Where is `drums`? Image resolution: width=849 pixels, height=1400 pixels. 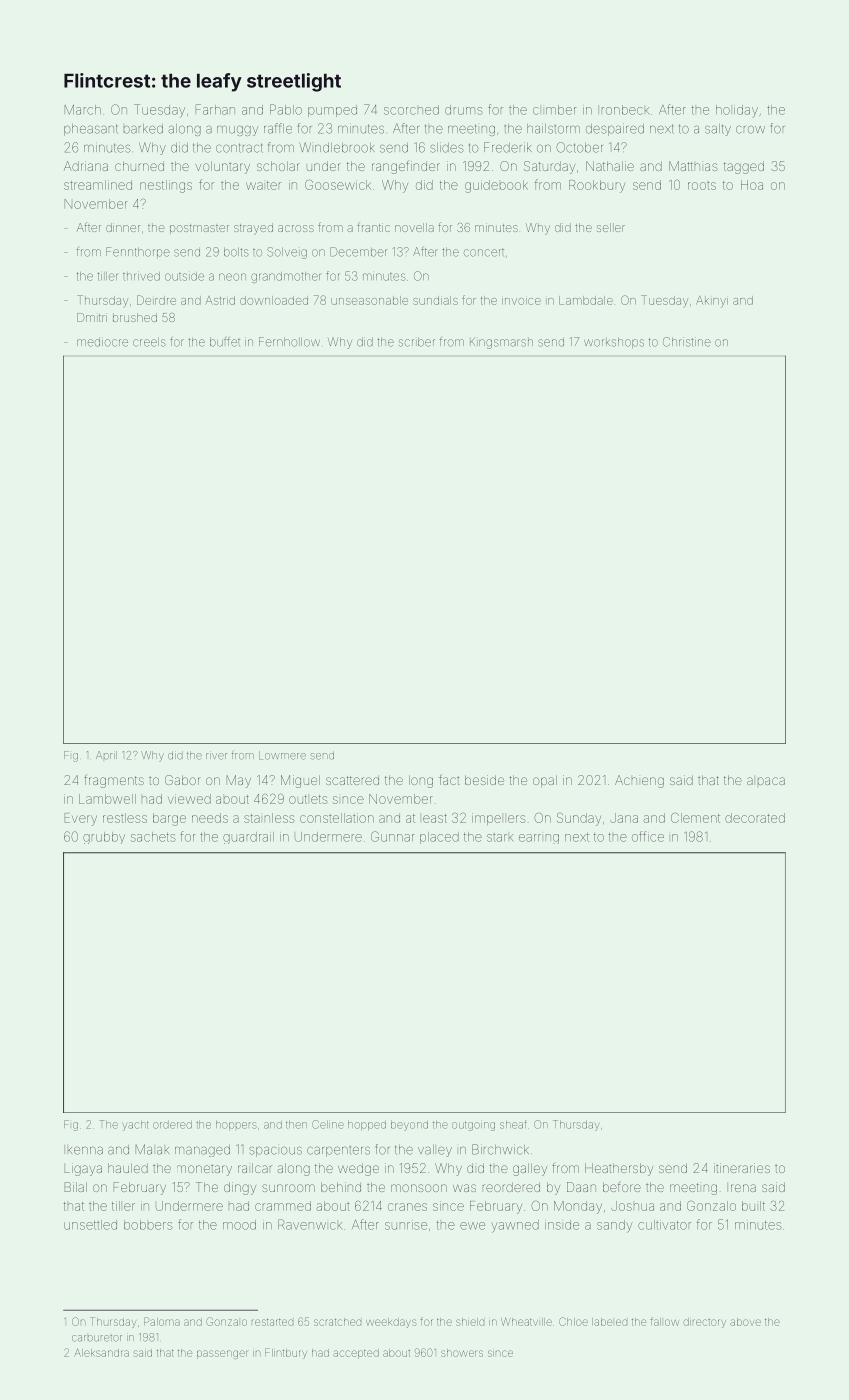
drums is located at coordinates (464, 110).
